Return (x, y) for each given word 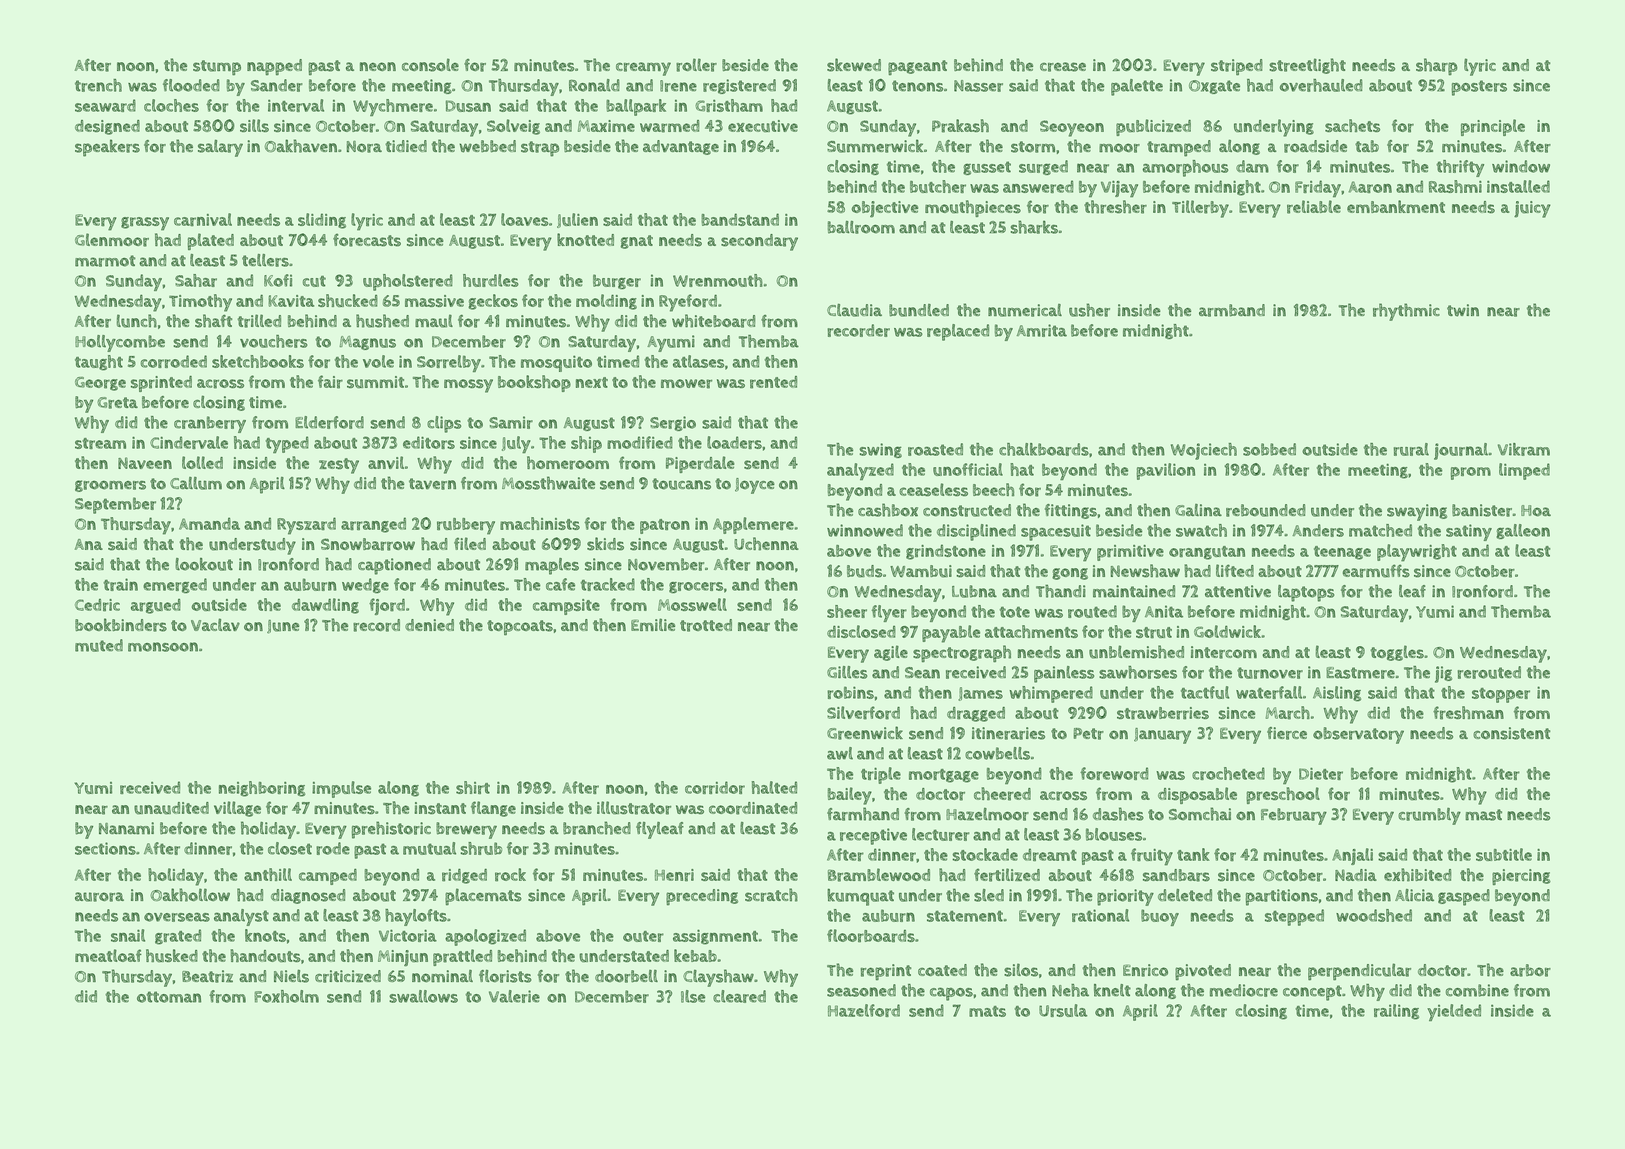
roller (696, 65)
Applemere (753, 525)
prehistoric (391, 830)
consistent (1511, 733)
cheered (1002, 794)
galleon (1523, 531)
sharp (1436, 66)
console (430, 65)
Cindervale (189, 442)
